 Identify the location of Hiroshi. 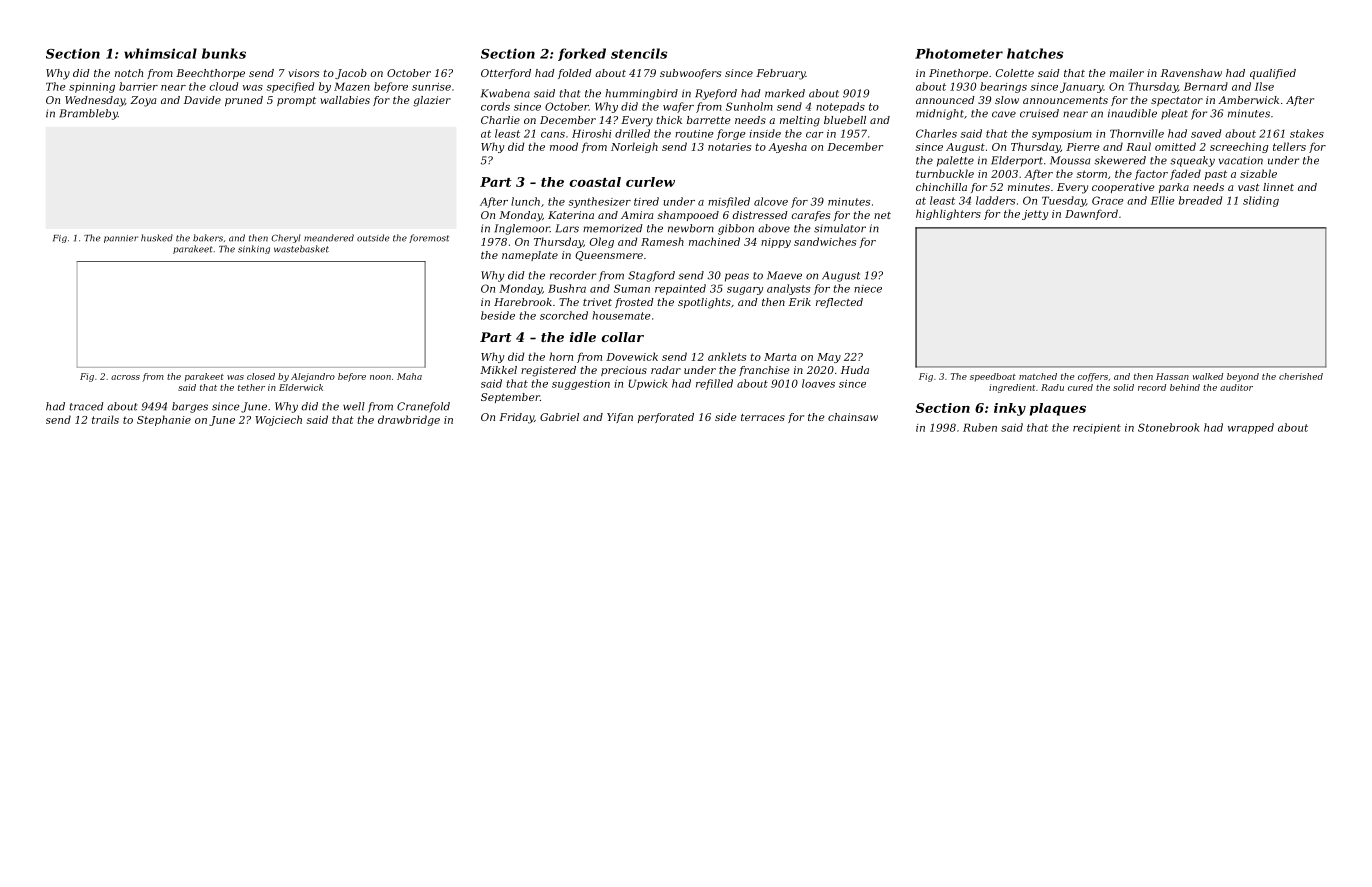
(591, 133).
